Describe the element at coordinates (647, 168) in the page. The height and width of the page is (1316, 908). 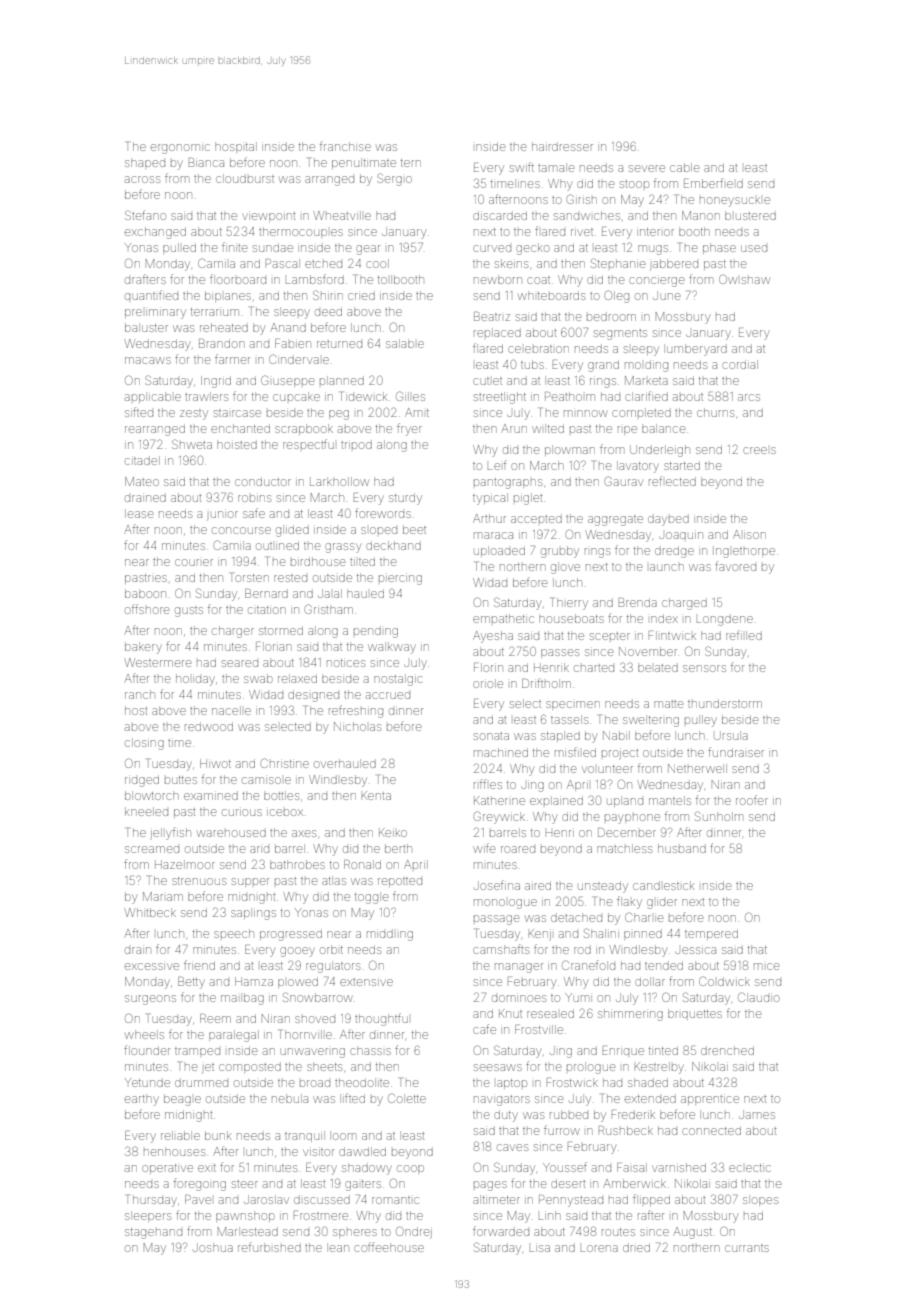
I see `severe` at that location.
